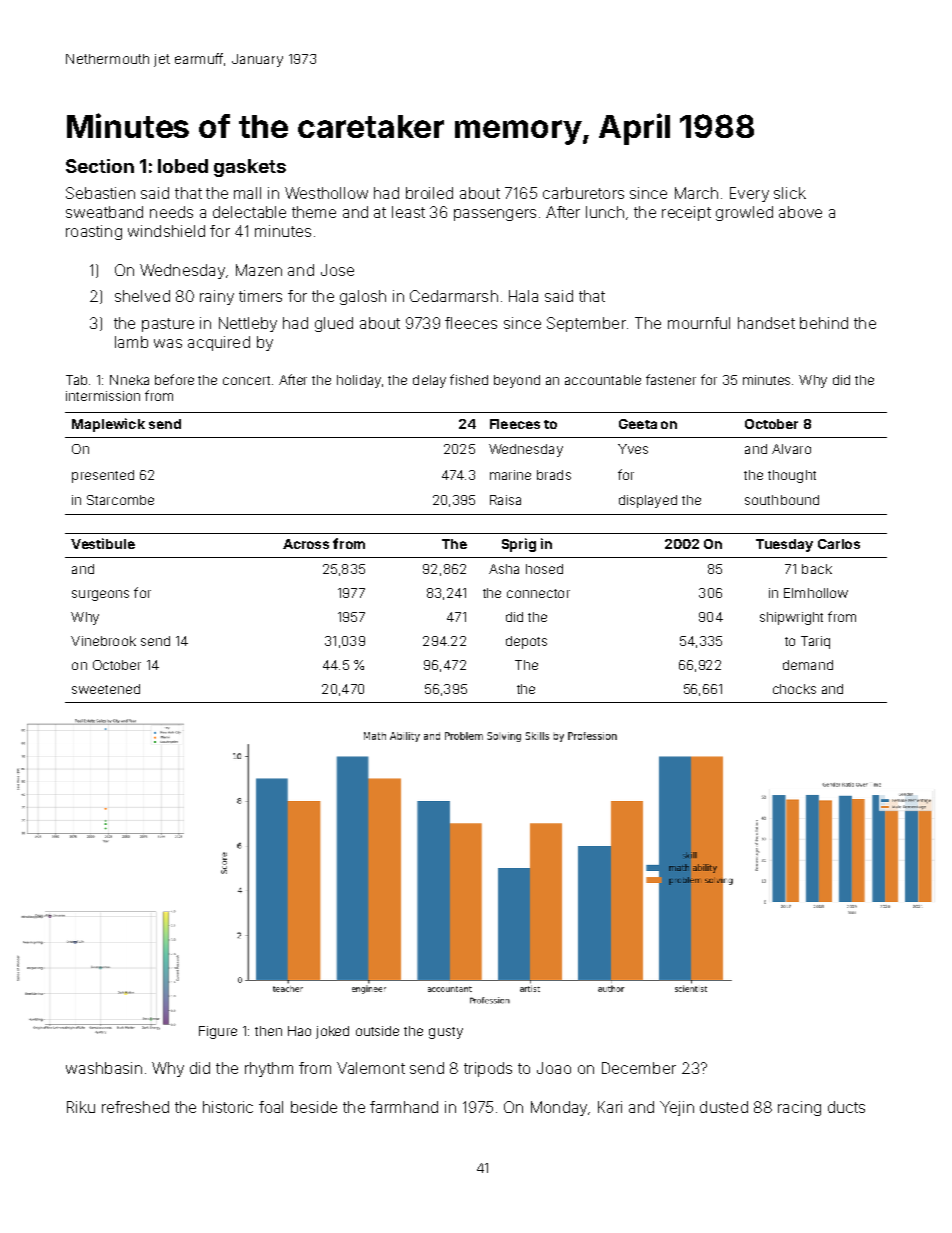 Image resolution: width=952 pixels, height=1233 pixels. I want to click on fastener, so click(671, 379).
